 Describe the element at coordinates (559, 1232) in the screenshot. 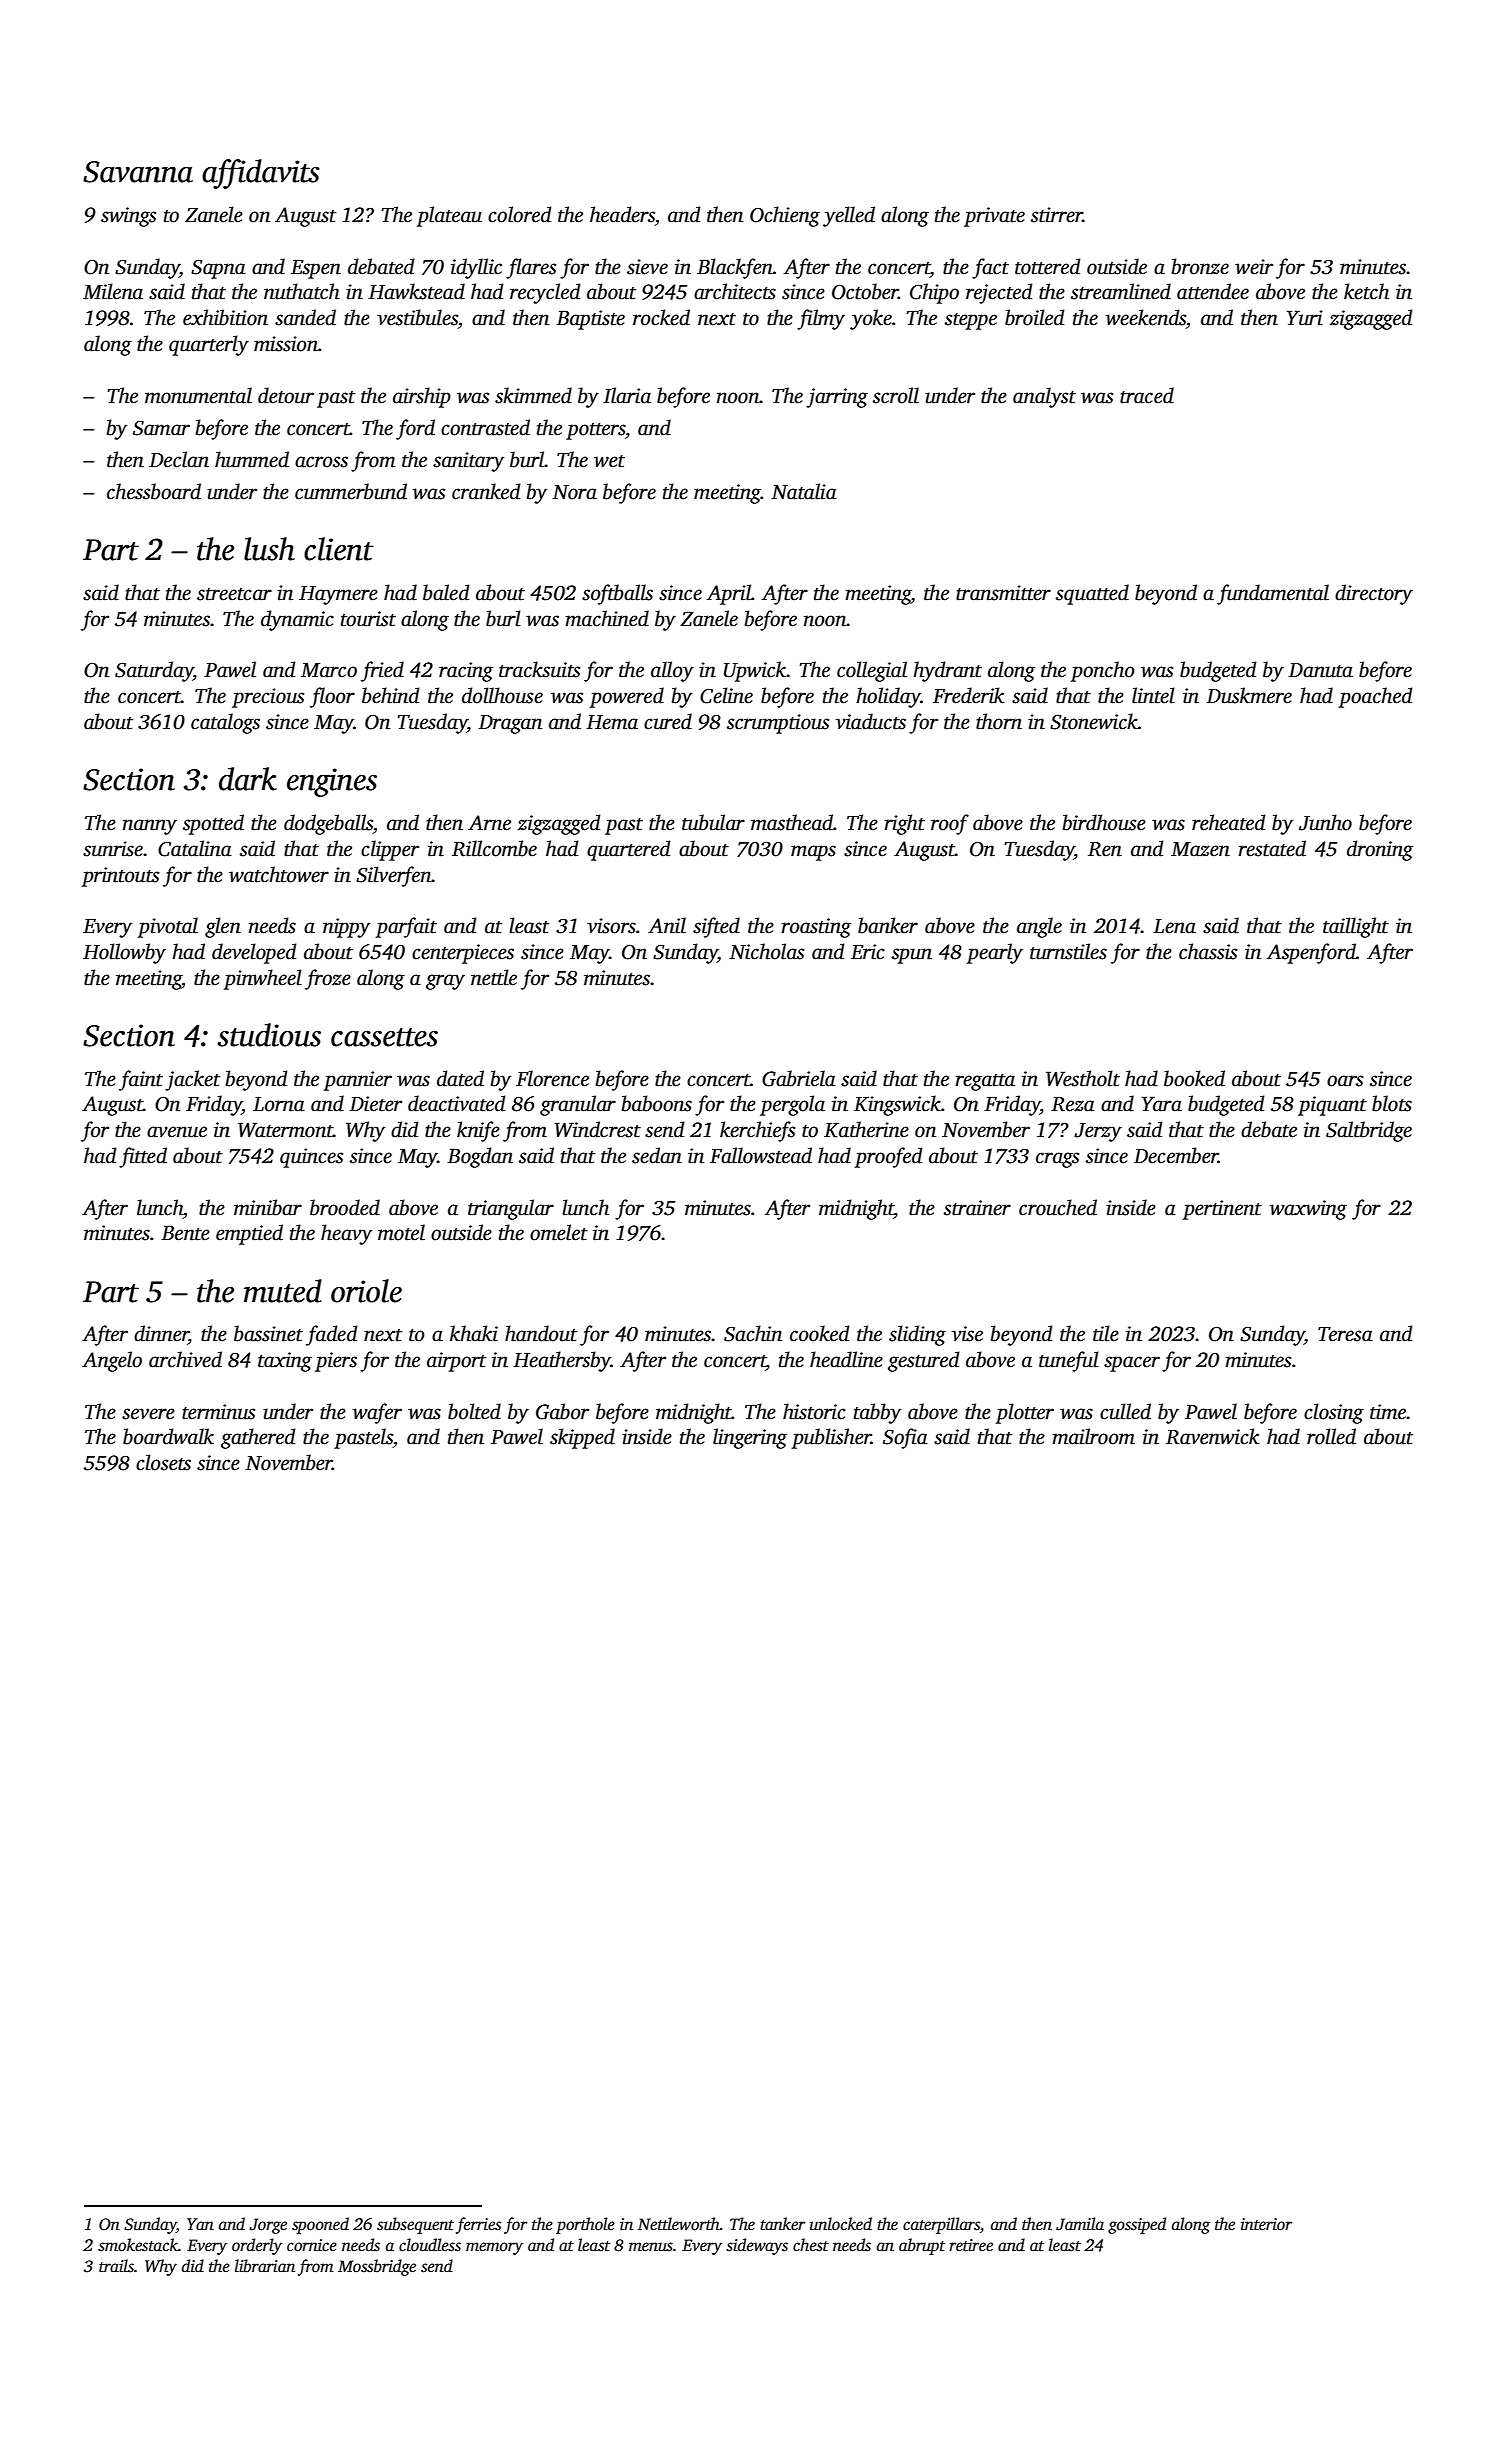

I see `omelet` at that location.
